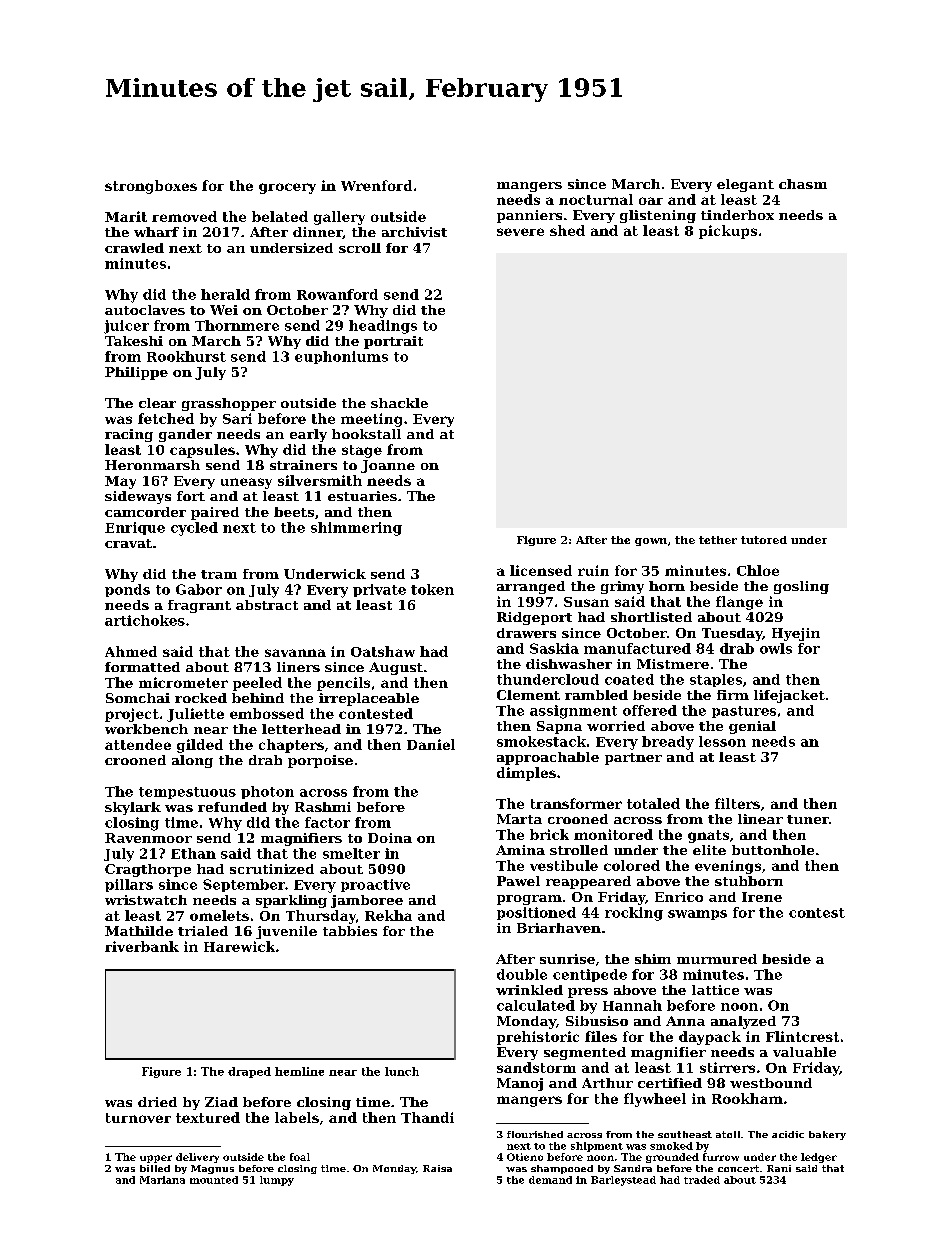 The image size is (952, 1233). What do you see at coordinates (376, 185) in the image?
I see `Wrenford` at bounding box center [376, 185].
